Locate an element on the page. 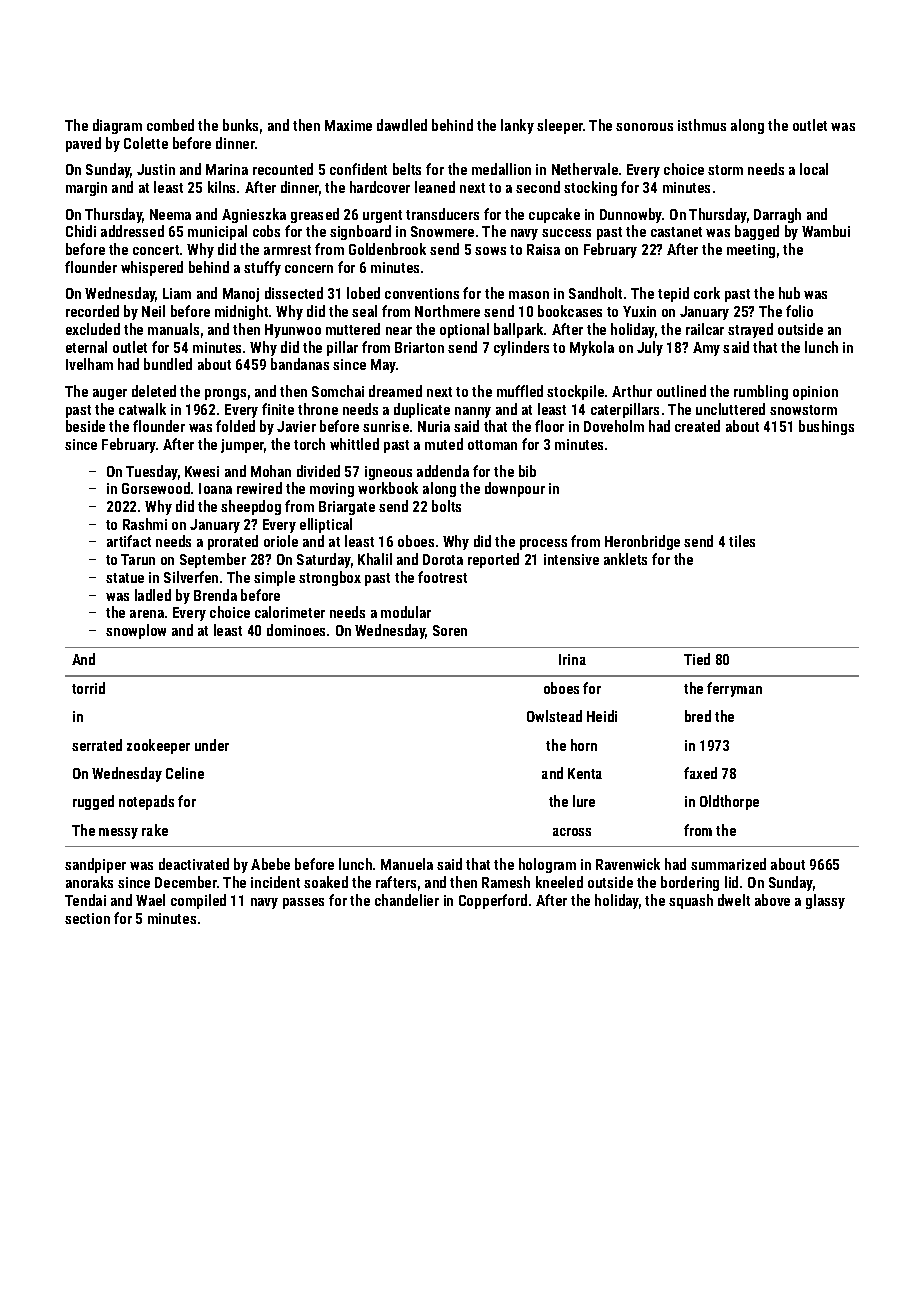 This document has width=924, height=1308. Tied is located at coordinates (697, 659).
